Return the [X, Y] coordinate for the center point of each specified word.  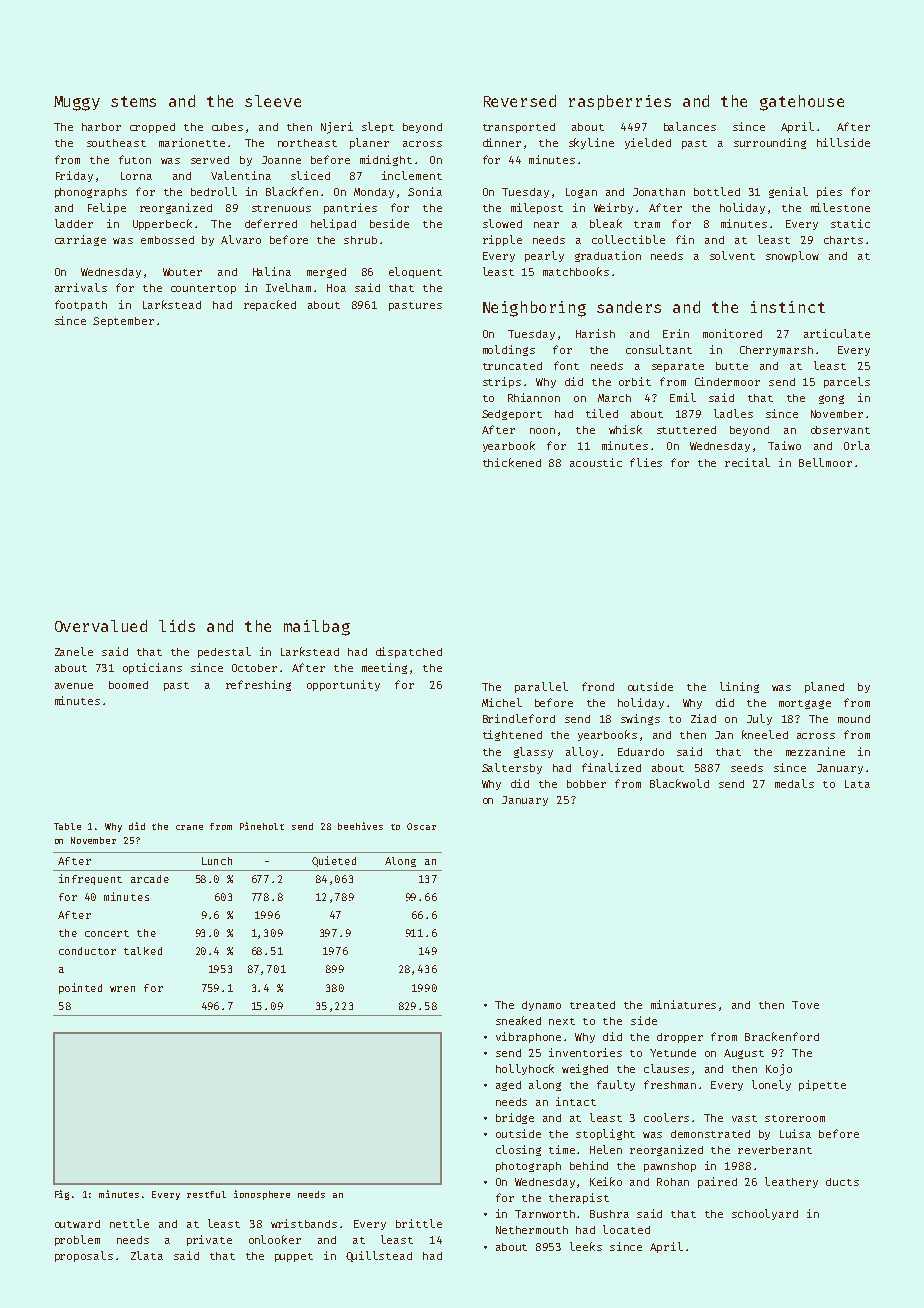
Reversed [520, 101]
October [254, 668]
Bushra [609, 1214]
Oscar [421, 826]
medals [794, 783]
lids [177, 626]
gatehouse [802, 103]
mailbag [317, 628]
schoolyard [765, 1214]
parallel [541, 687]
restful [206, 1194]
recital [747, 462]
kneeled [765, 734]
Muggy [77, 103]
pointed [80, 988]
